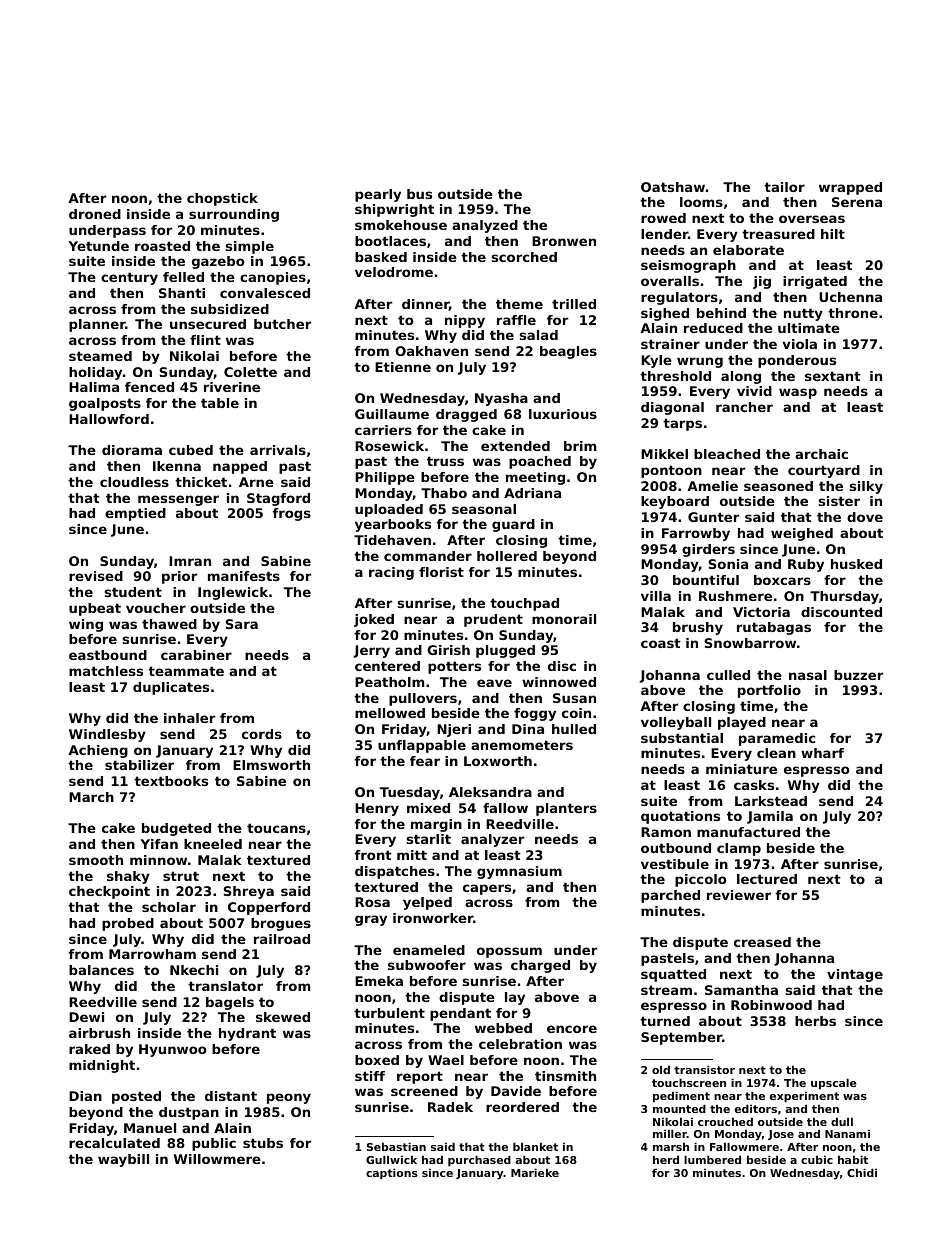 This screenshot has width=952, height=1233. What do you see at coordinates (519, 304) in the screenshot?
I see `theme` at bounding box center [519, 304].
